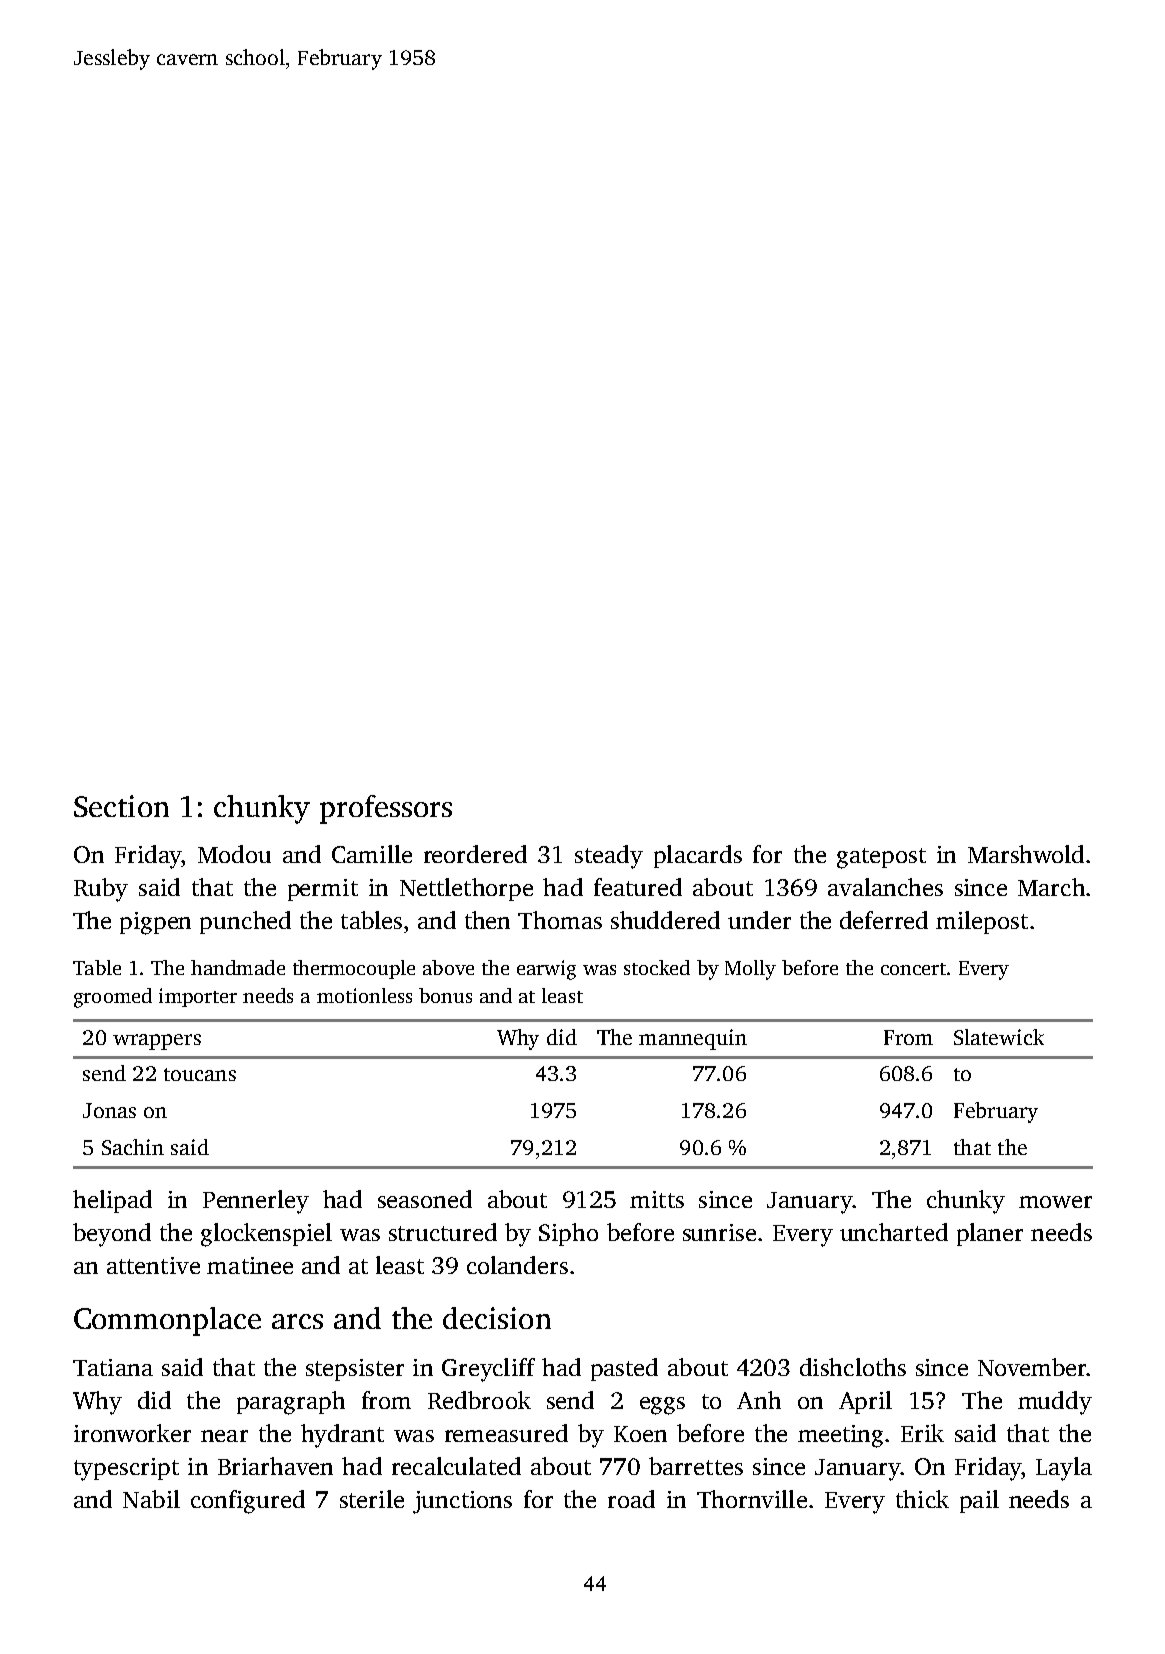 This screenshot has height=1654, width=1165. Describe the element at coordinates (1032, 1367) in the screenshot. I see `November` at that location.
